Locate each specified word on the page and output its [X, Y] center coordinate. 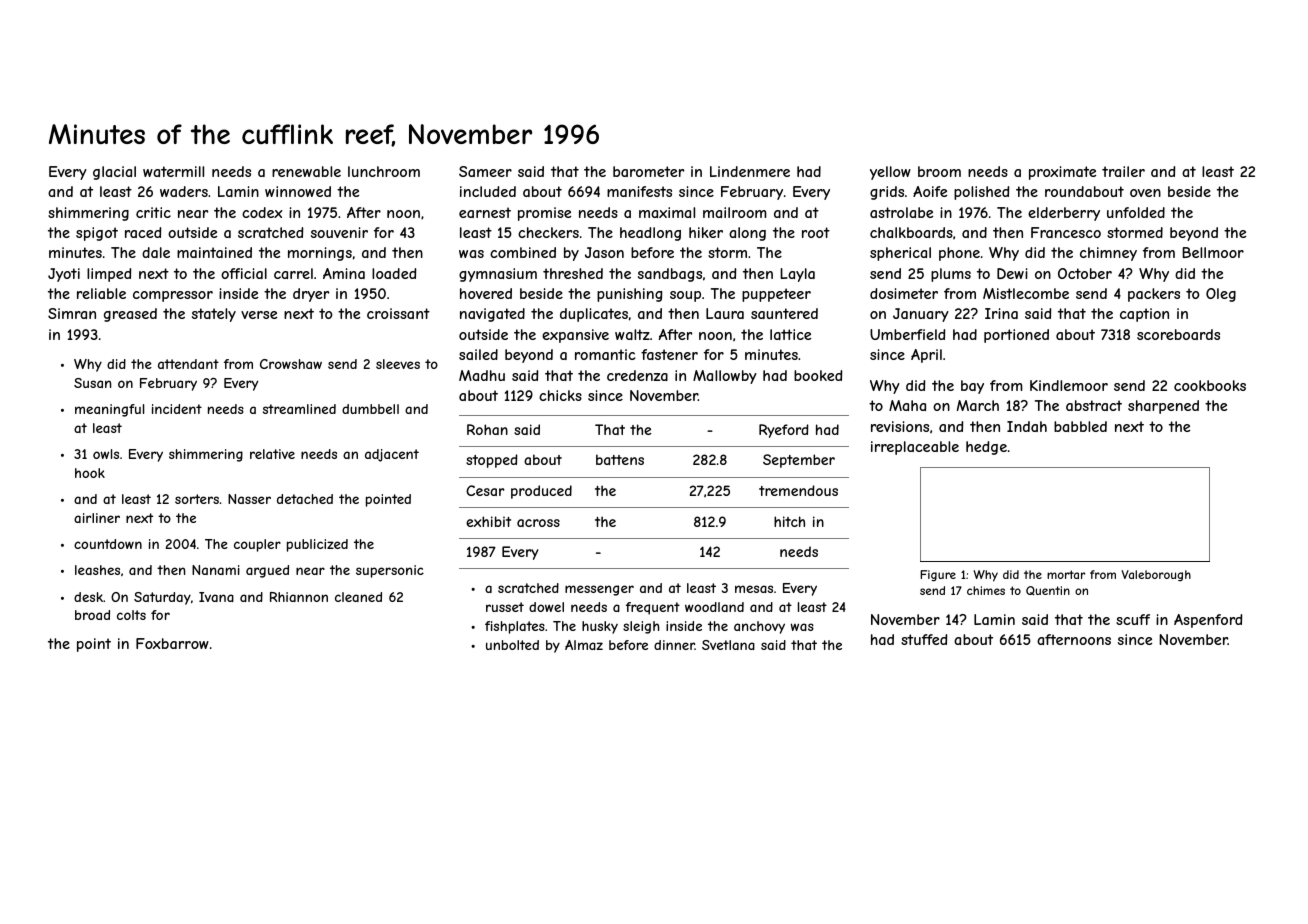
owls [106, 454]
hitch [789, 521]
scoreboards [1178, 334]
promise [544, 214]
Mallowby [725, 377]
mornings [320, 254]
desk [88, 597]
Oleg [1221, 295]
